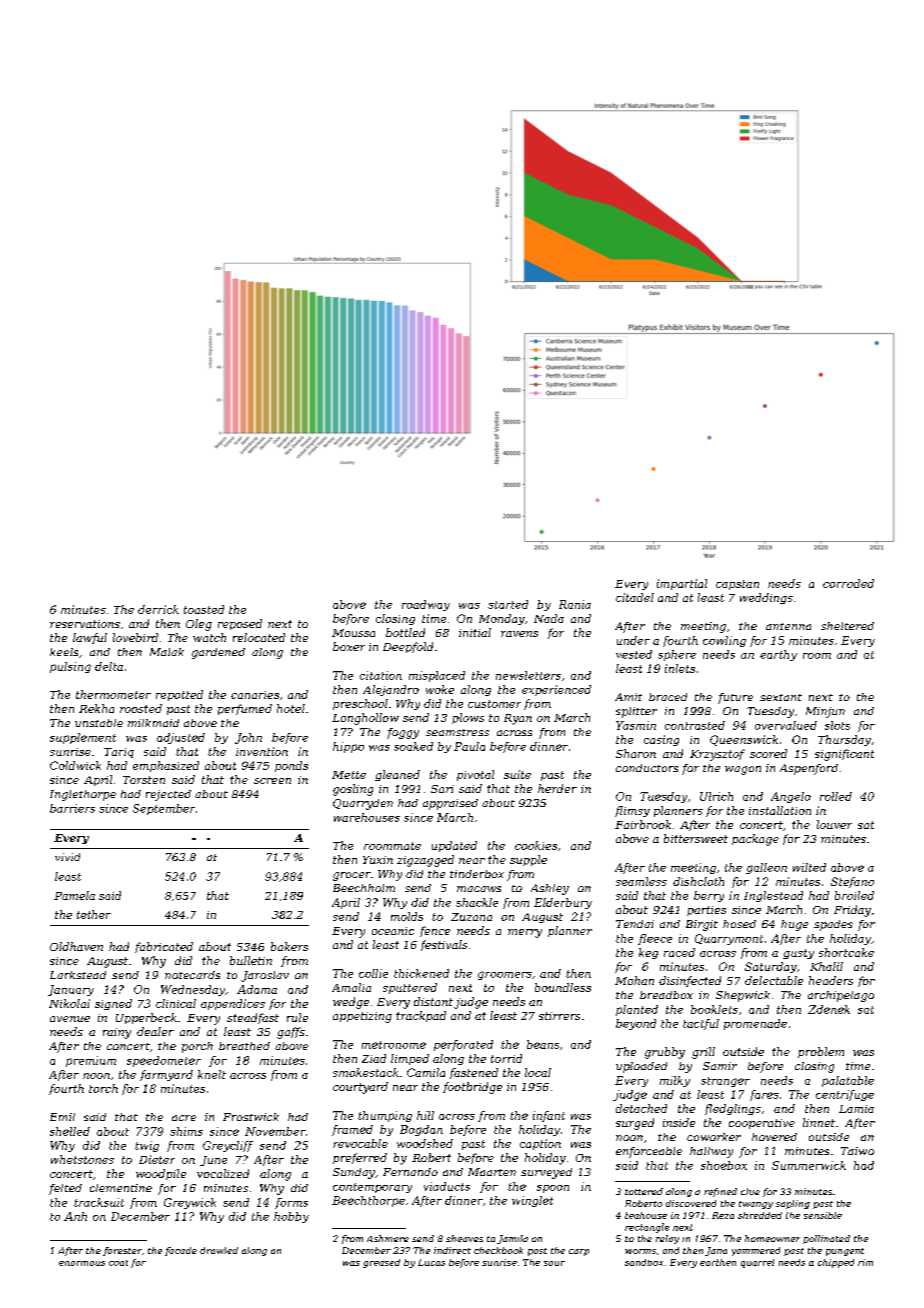  What do you see at coordinates (381, 1263) in the page?
I see `greased` at bounding box center [381, 1263].
